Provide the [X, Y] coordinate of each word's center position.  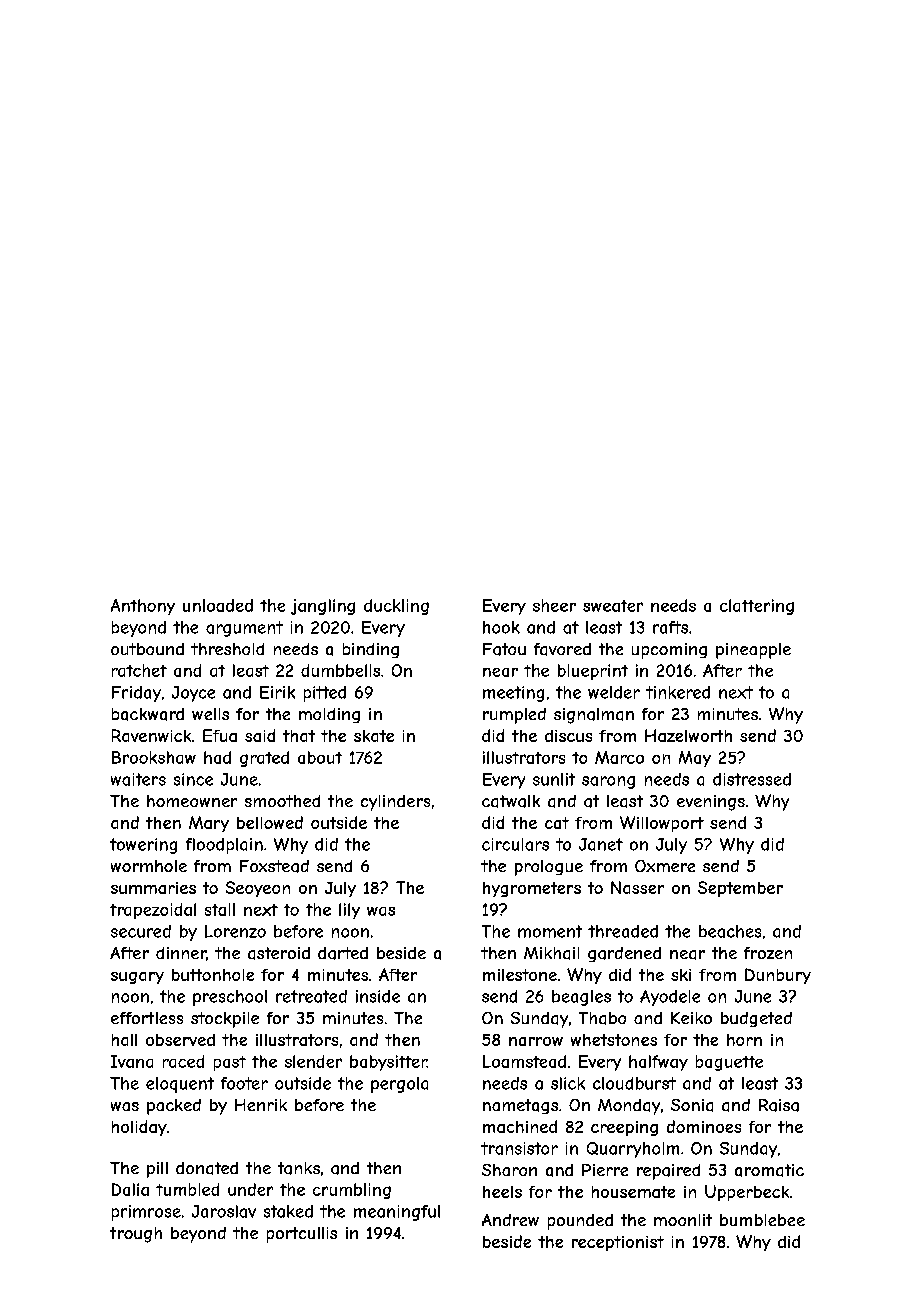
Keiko [691, 1018]
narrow [536, 1041]
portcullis [302, 1235]
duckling [396, 607]
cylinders [395, 803]
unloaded [218, 605]
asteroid [279, 953]
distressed [752, 779]
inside [378, 996]
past [230, 1063]
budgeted [756, 1019]
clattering [757, 607]
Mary [209, 824]
